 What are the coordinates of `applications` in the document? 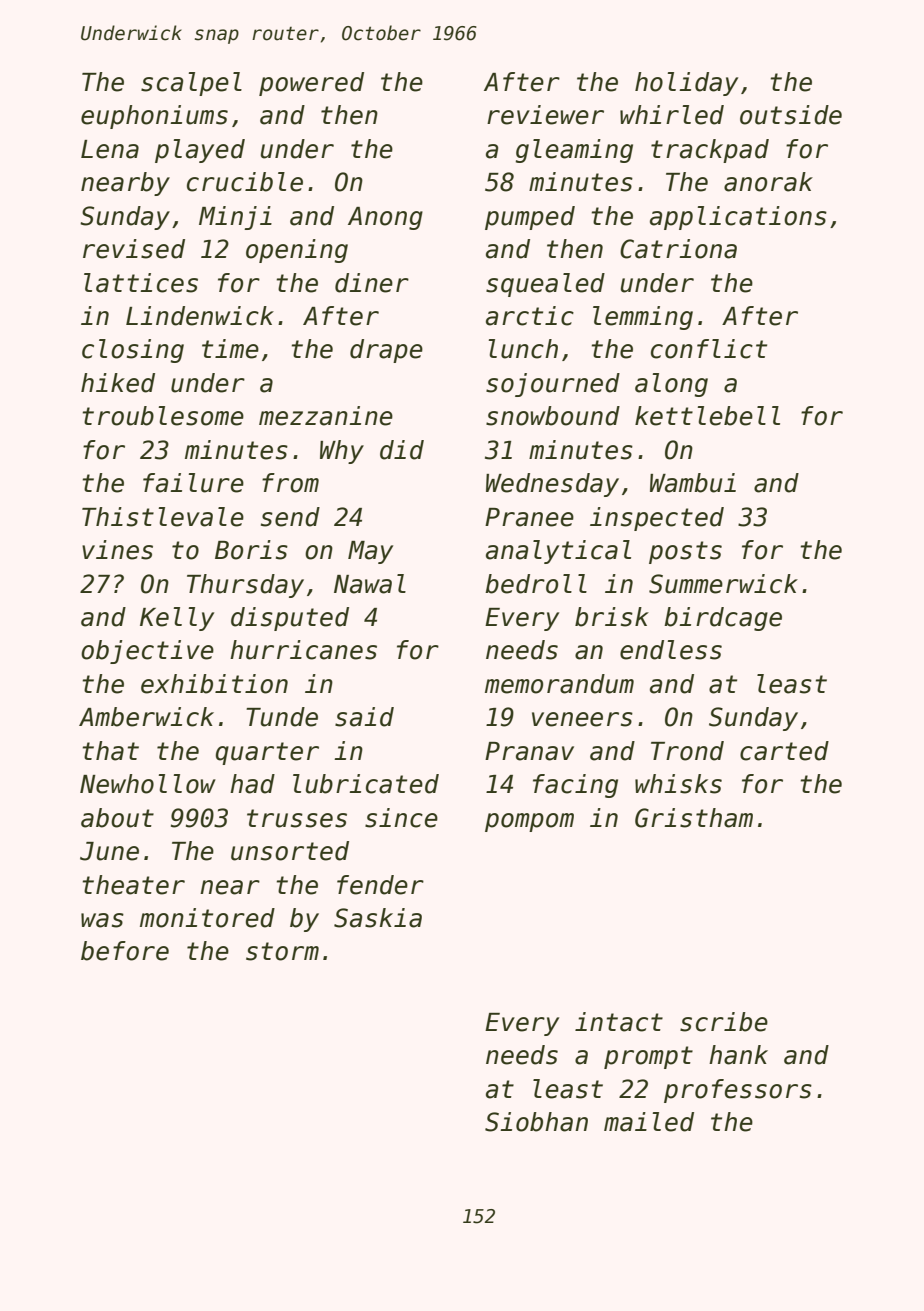 It's located at (738, 218).
